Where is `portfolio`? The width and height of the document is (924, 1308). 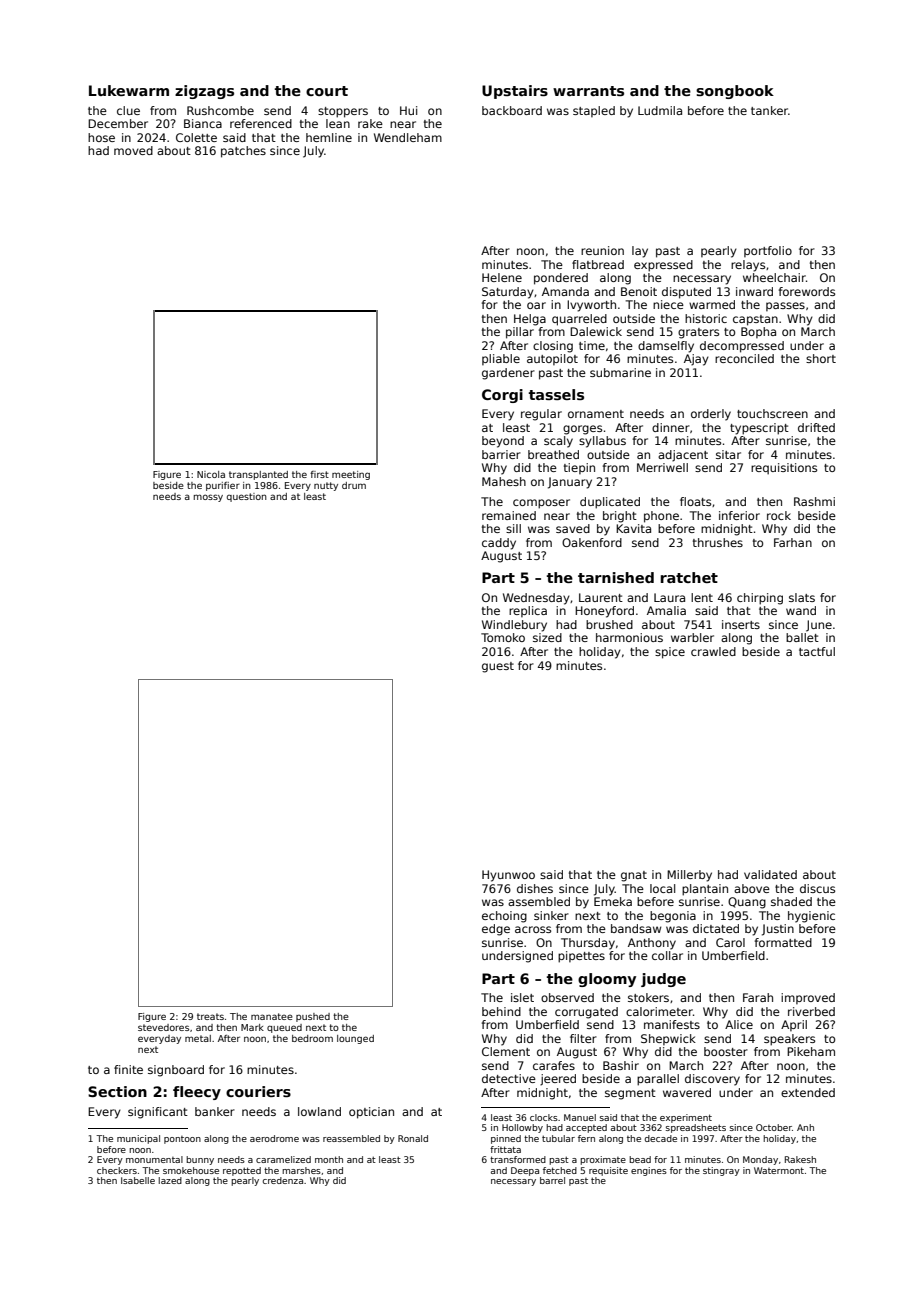
portfolio is located at coordinates (768, 251).
